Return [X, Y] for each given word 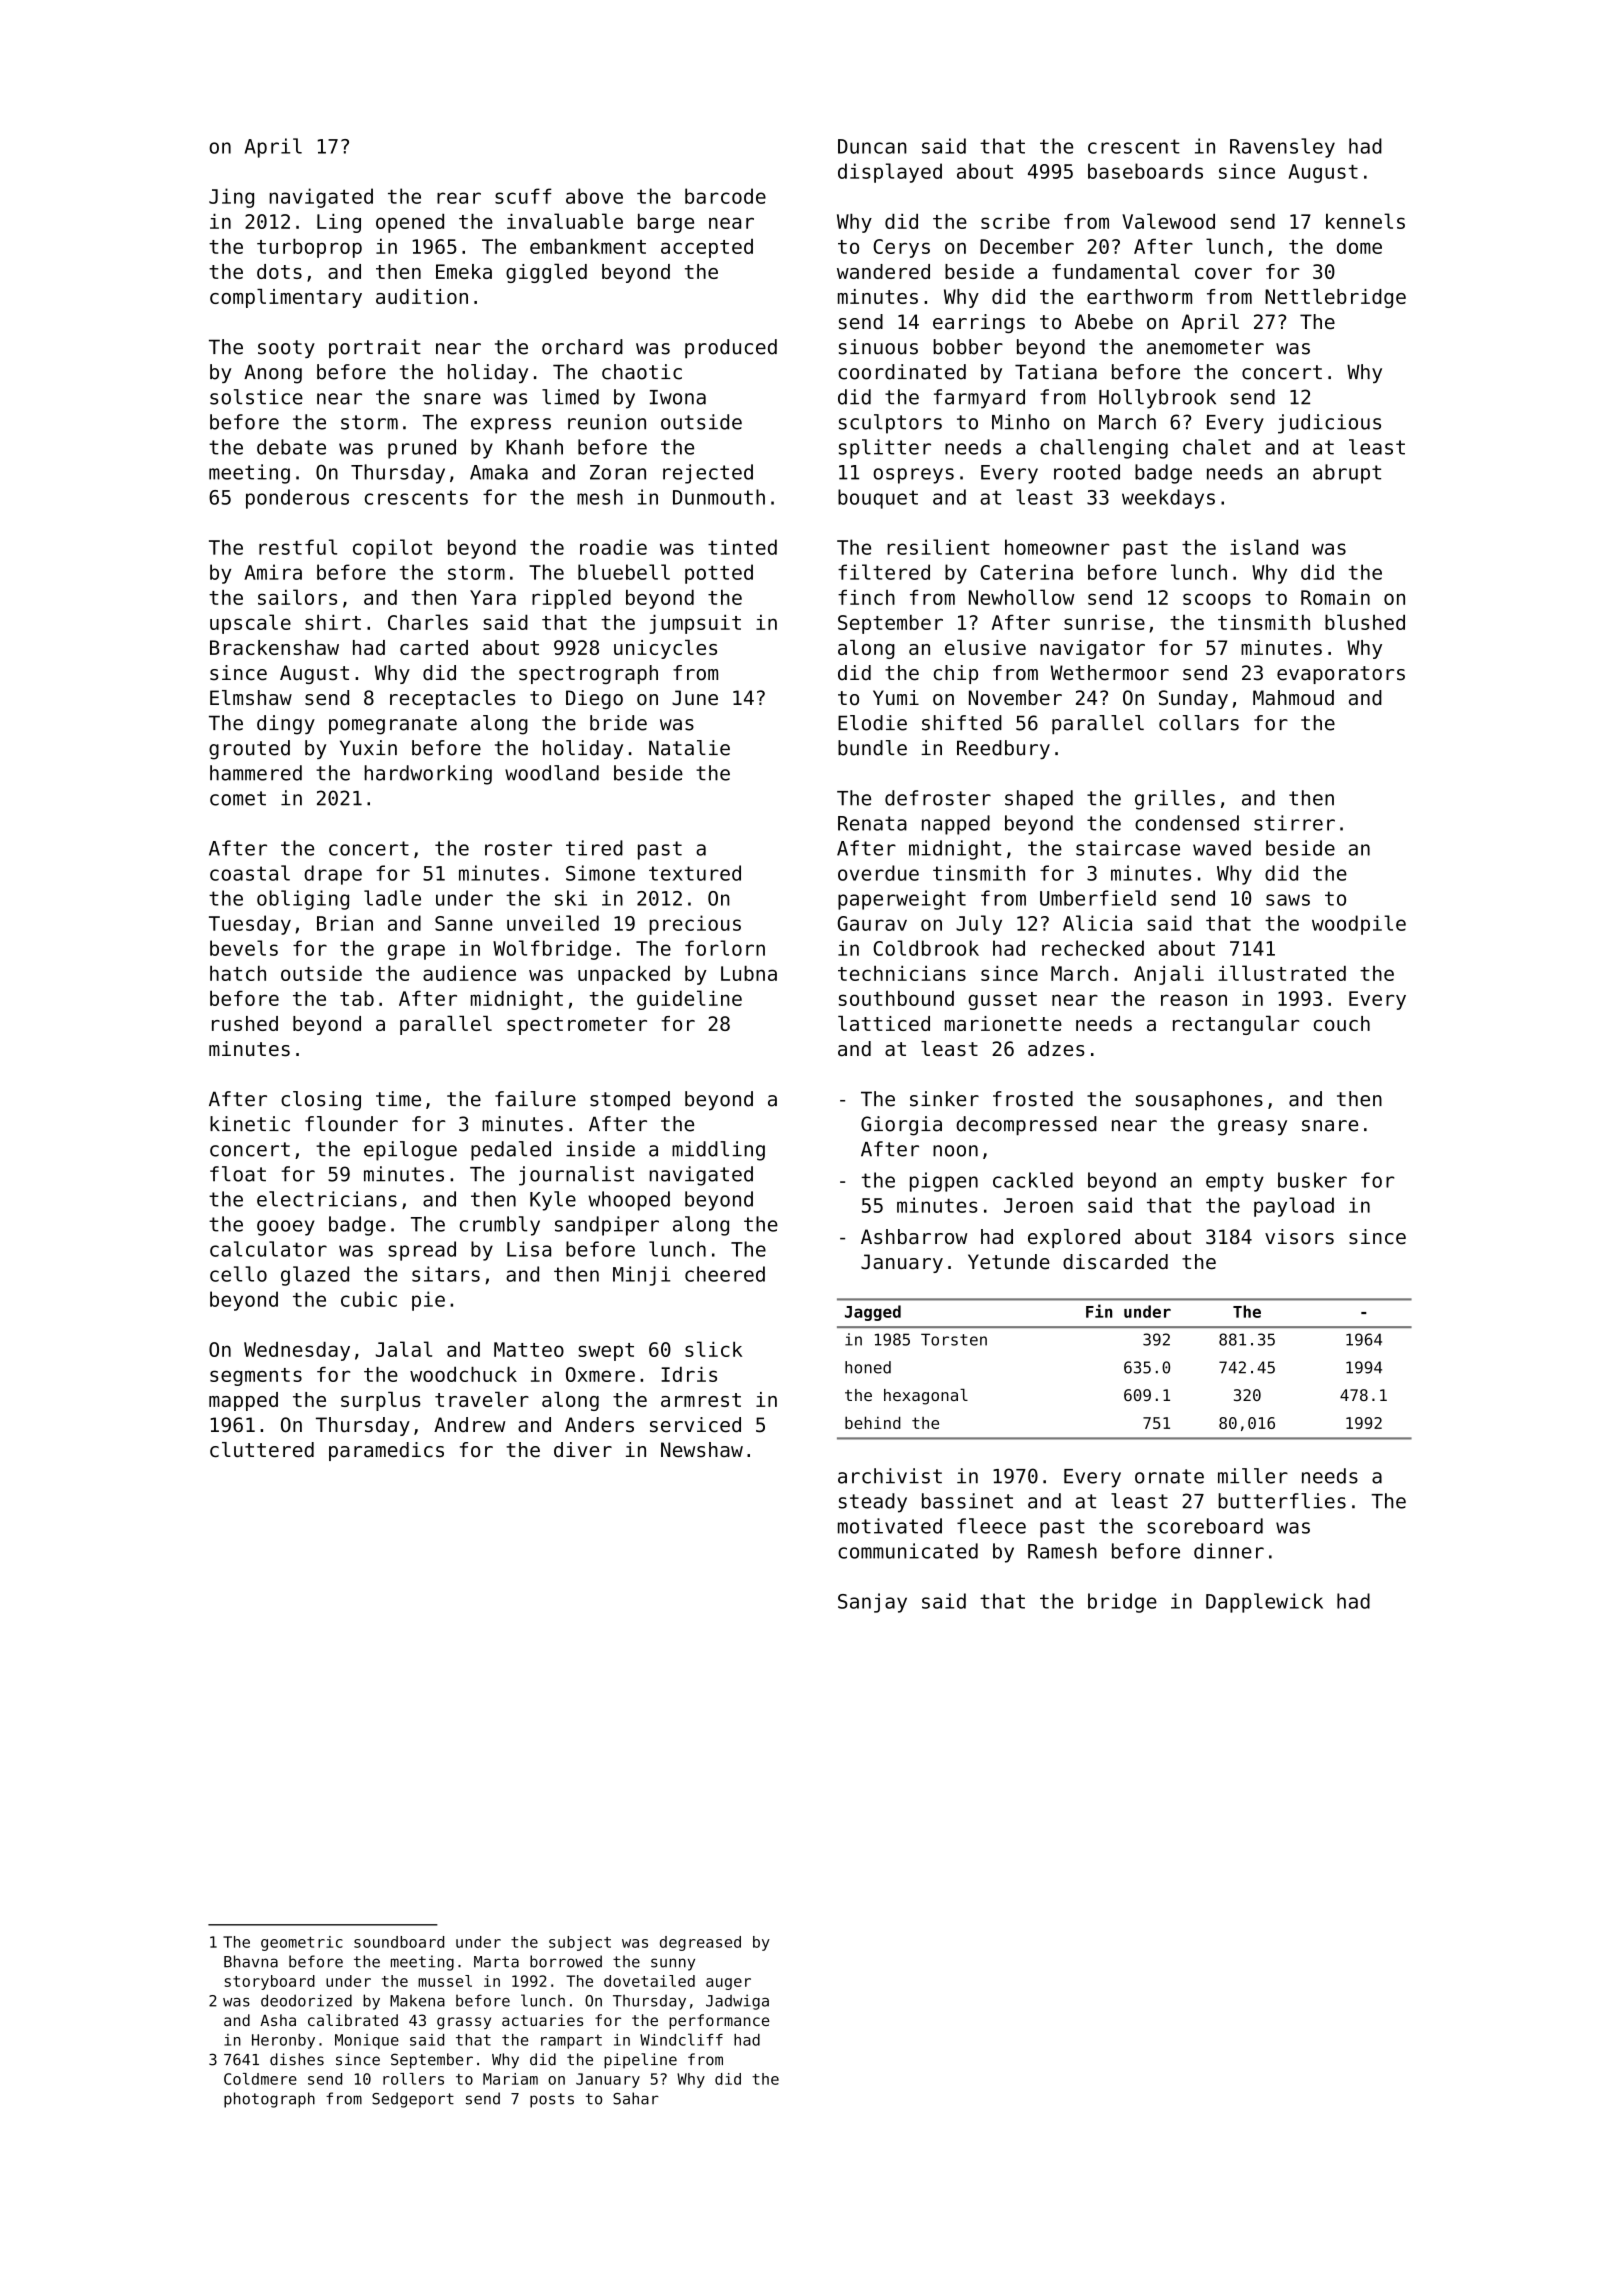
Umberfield [1098, 898]
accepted [707, 248]
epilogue [410, 1151]
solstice [256, 397]
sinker [944, 1099]
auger [728, 1984]
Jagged [873, 1313]
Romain [1335, 597]
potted [719, 574]
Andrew [469, 1425]
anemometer [1205, 347]
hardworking [428, 775]
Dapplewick [1264, 1603]
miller [1253, 1476]
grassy [464, 2023]
